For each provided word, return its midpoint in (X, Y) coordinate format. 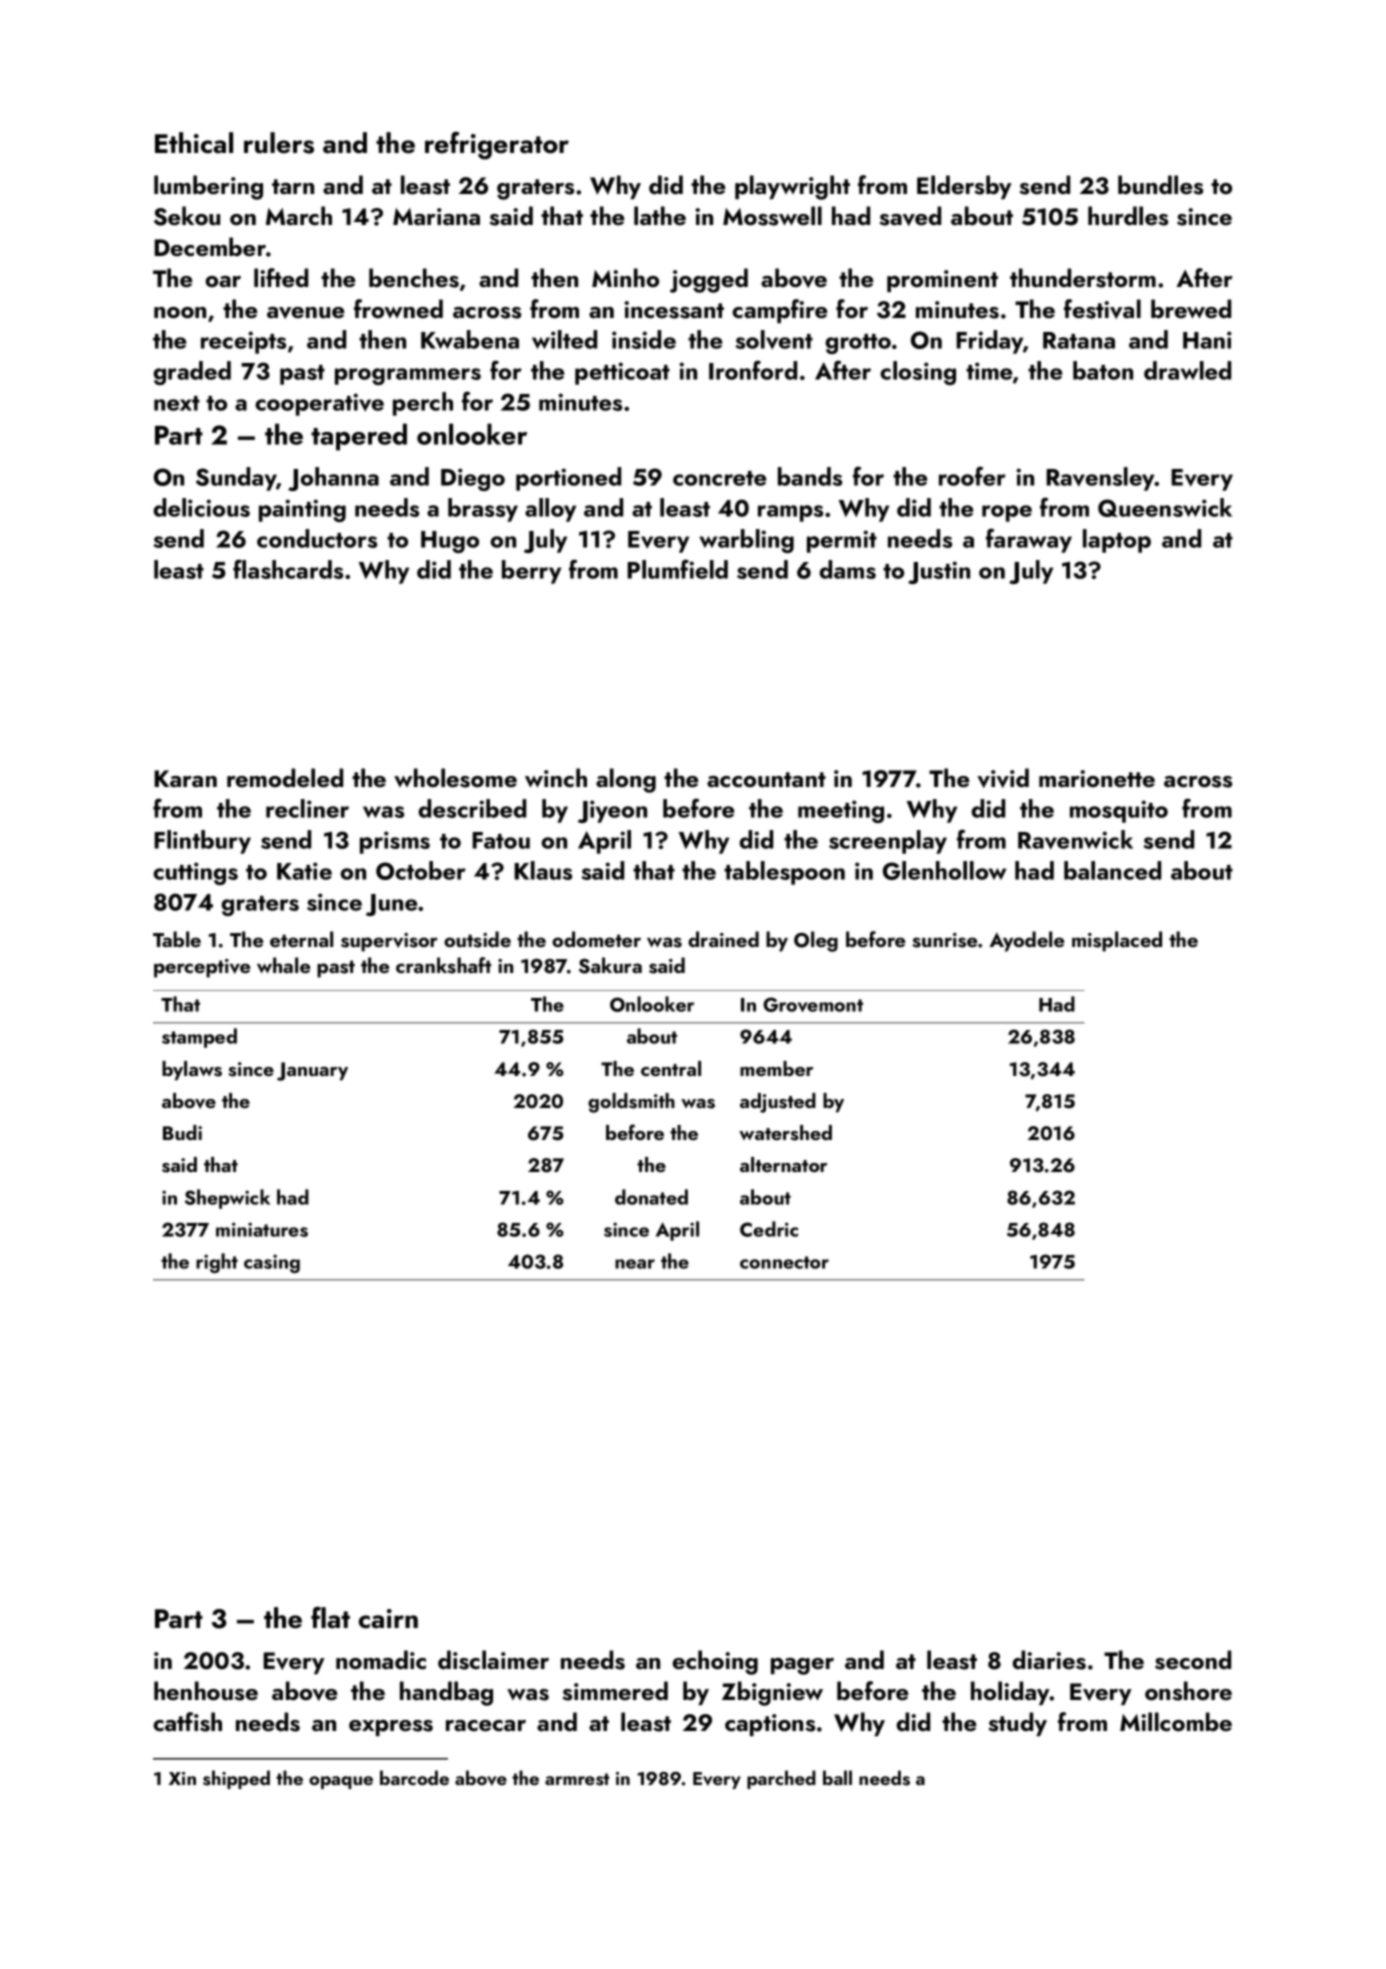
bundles (1160, 185)
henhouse (206, 1691)
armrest (577, 1779)
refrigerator (497, 146)
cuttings (195, 873)
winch (556, 777)
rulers (279, 143)
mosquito (1119, 811)
